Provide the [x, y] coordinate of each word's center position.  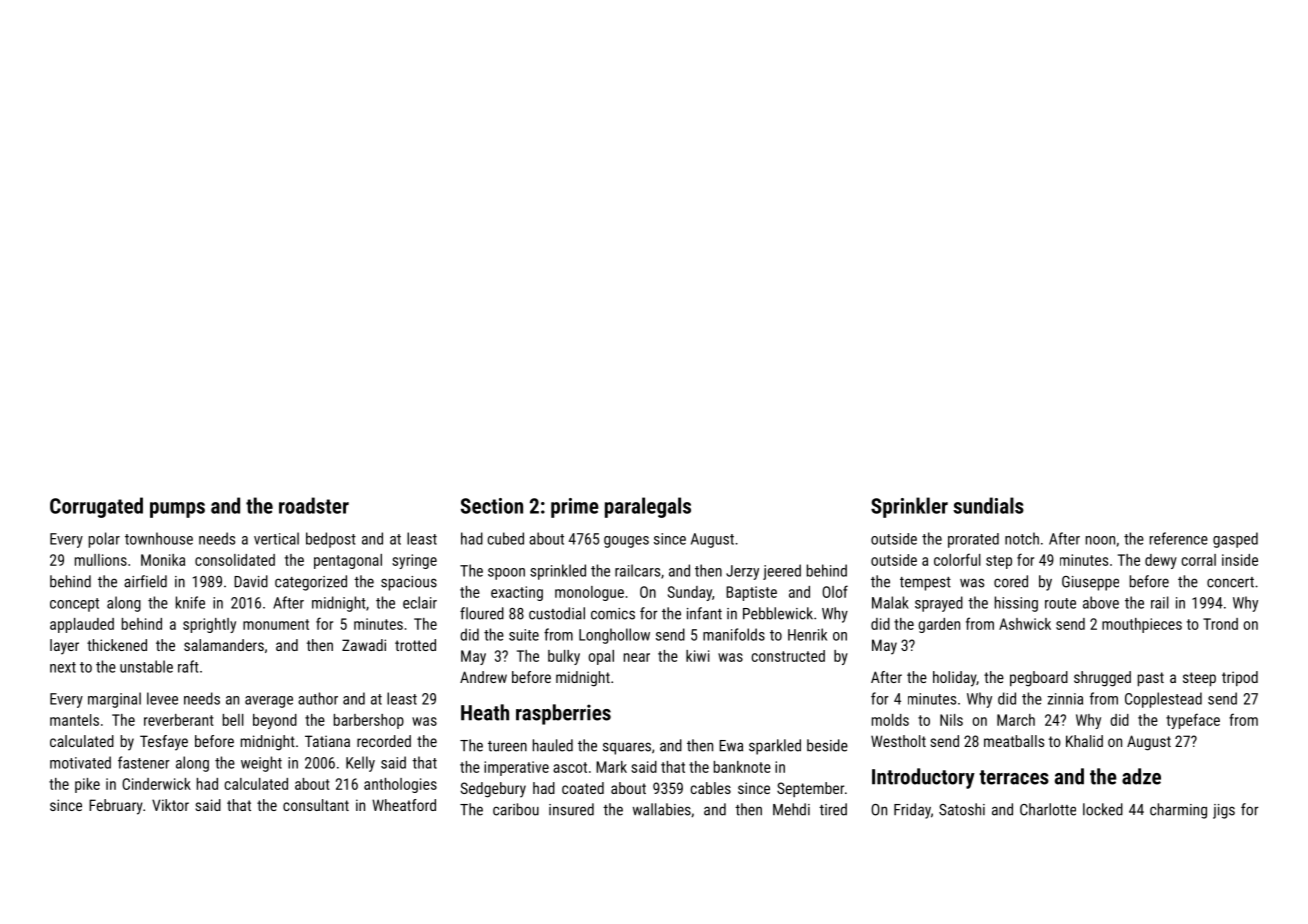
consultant [316, 805]
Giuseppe [1090, 583]
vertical [276, 538]
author [318, 698]
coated [583, 788]
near [637, 657]
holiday [954, 679]
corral [1198, 560]
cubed [505, 538]
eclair [420, 602]
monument [276, 624]
